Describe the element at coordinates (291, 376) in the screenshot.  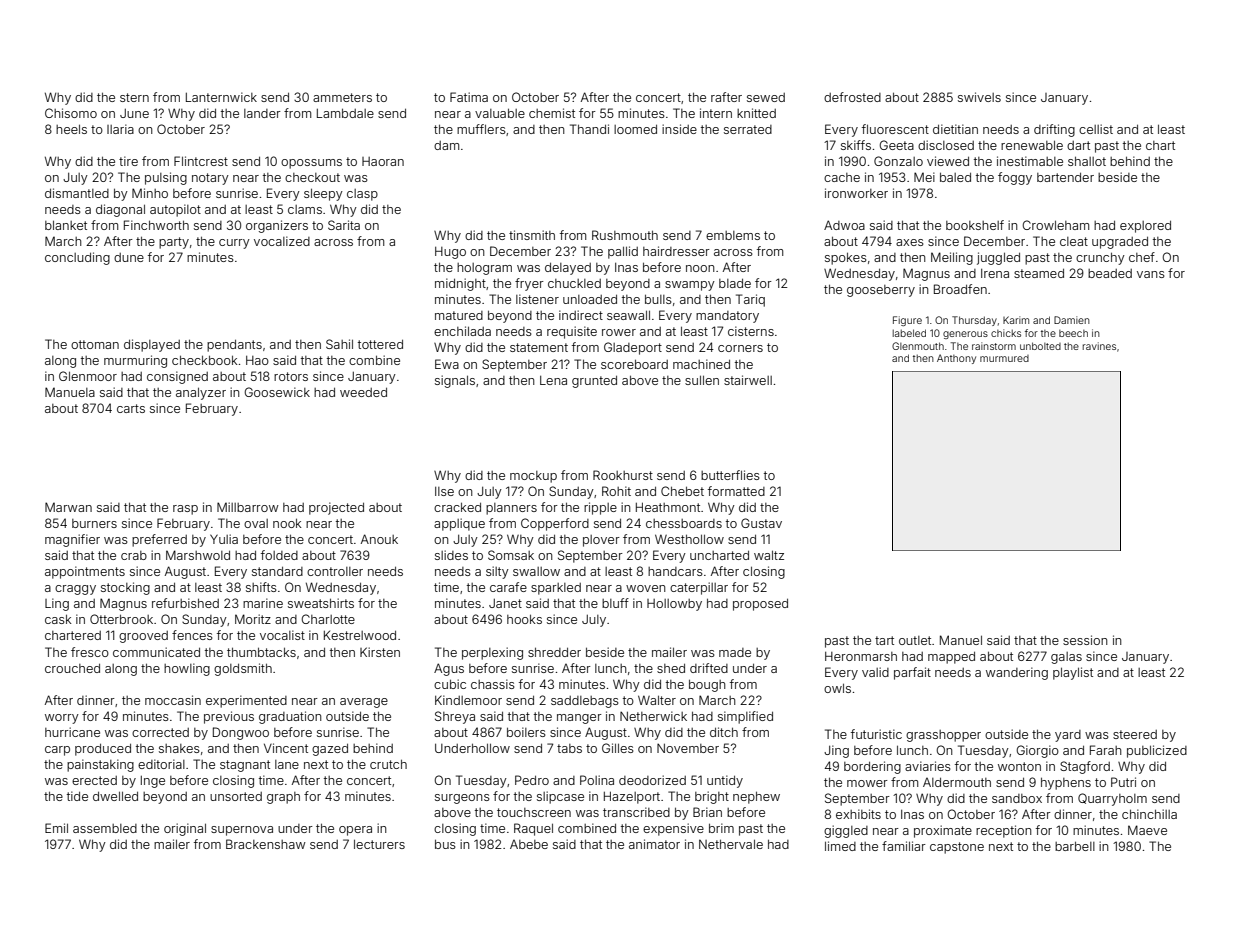
I see `rotors` at that location.
